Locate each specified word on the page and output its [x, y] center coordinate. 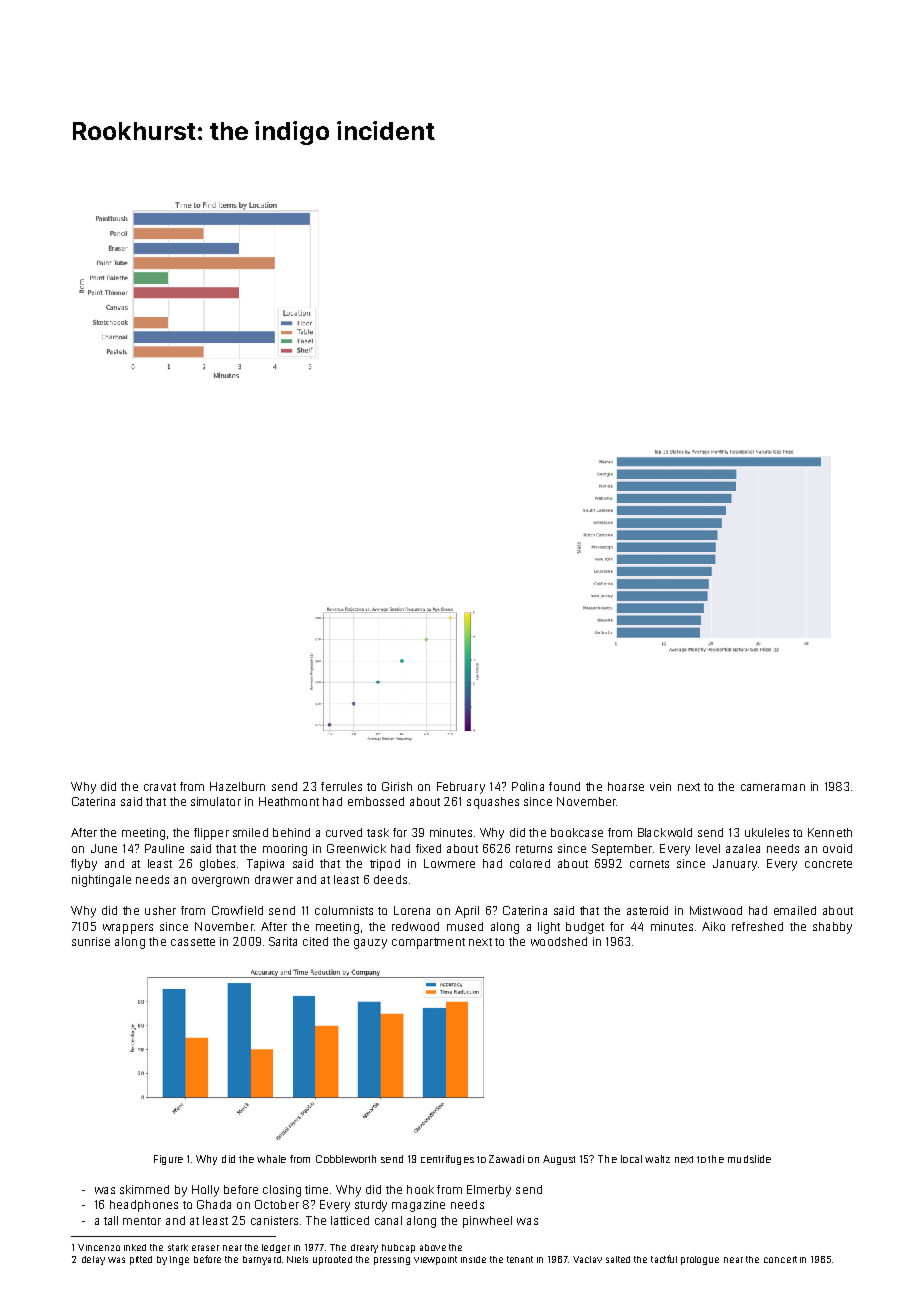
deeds [390, 879]
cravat [160, 787]
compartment [428, 943]
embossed [376, 801]
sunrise [91, 941]
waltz [657, 1159]
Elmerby [489, 1191]
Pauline [164, 848]
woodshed [559, 941]
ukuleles [767, 832]
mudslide [749, 1159]
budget [585, 928]
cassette [193, 942]
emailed [795, 910]
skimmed [144, 1189]
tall [111, 1220]
